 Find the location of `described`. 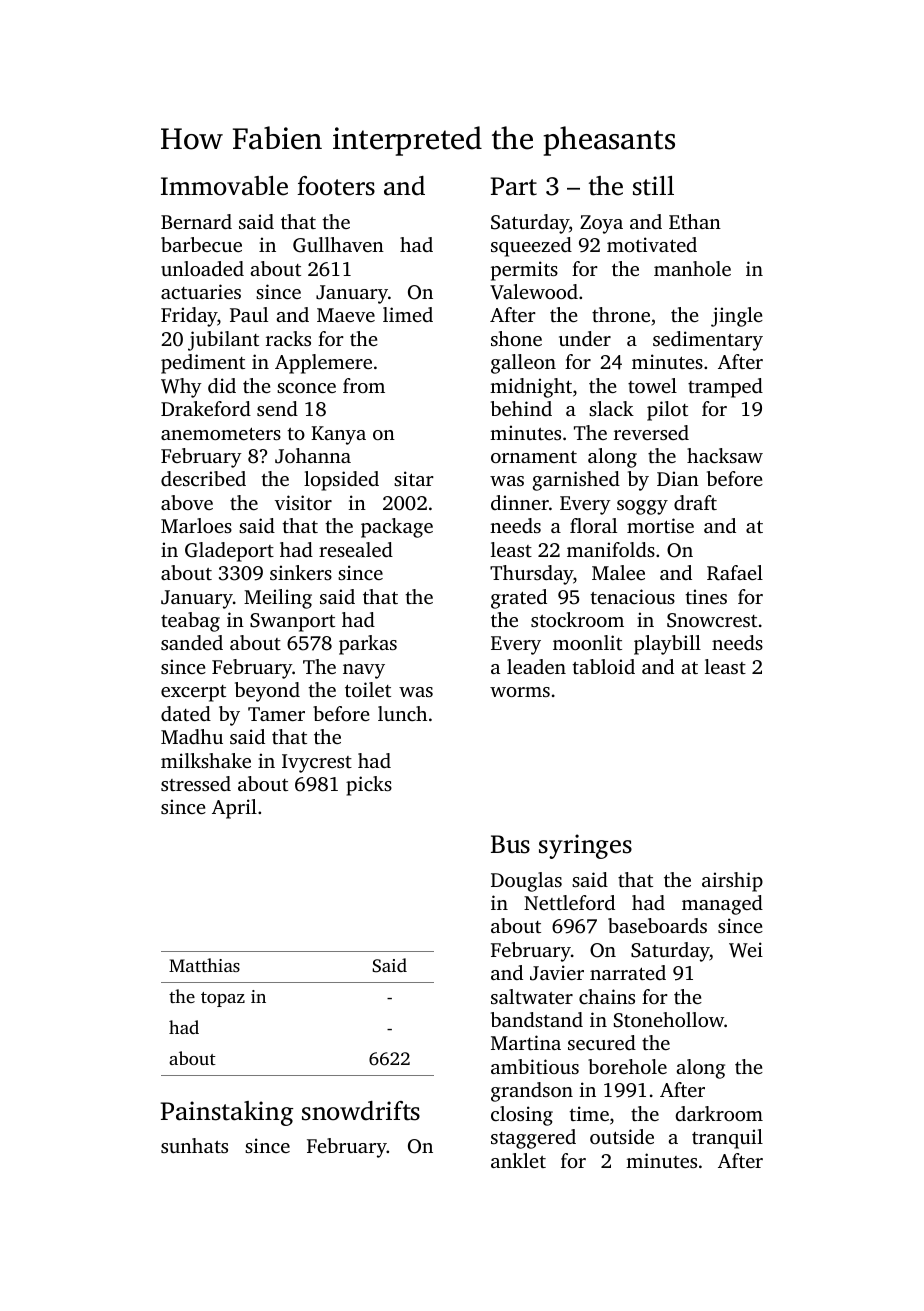

described is located at coordinates (203, 478).
